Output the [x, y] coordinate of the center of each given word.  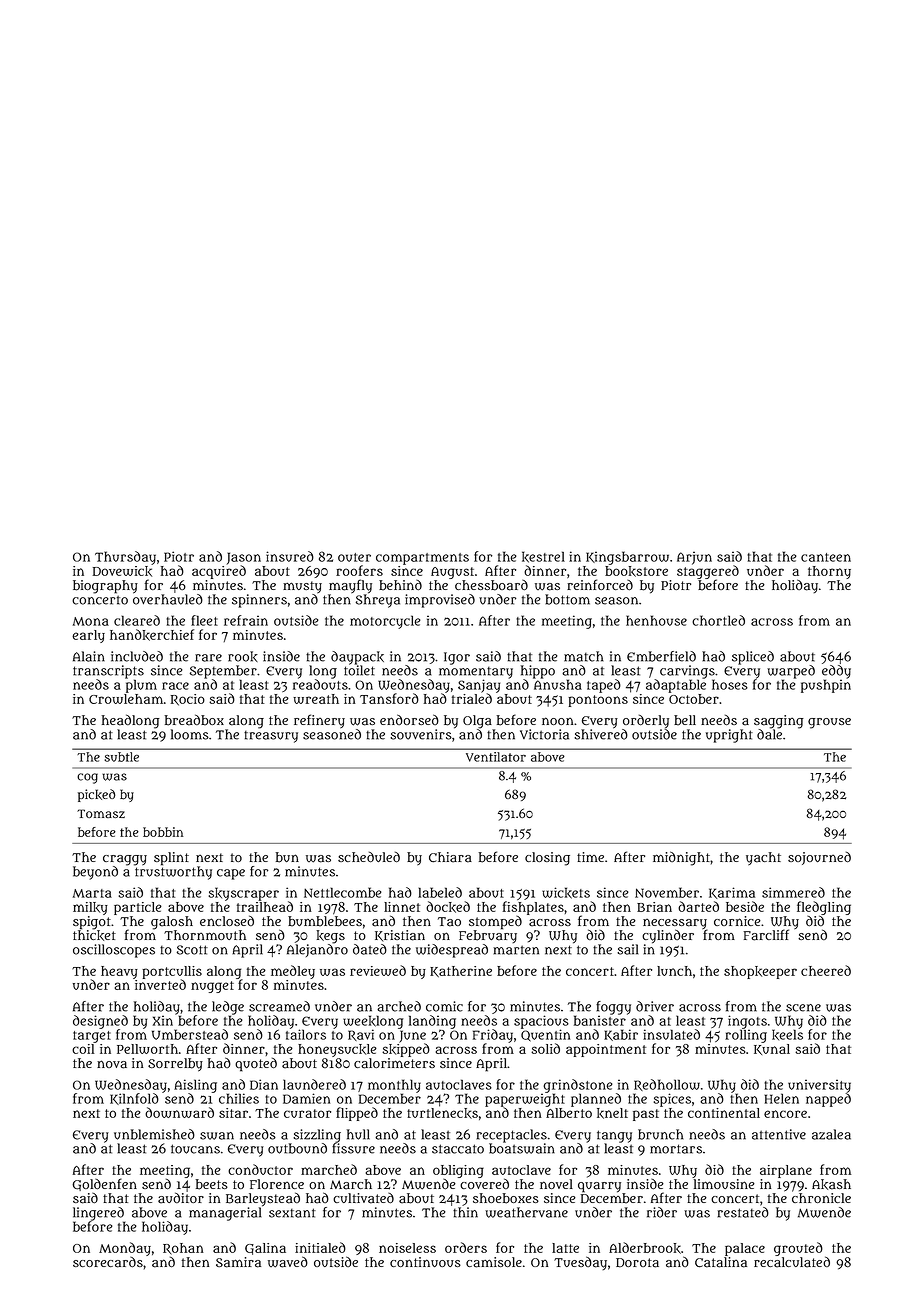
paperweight [525, 1100]
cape [231, 874]
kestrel [543, 557]
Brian [654, 907]
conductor [260, 1169]
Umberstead [190, 1034]
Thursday [125, 558]
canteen [826, 557]
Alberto [569, 1113]
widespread [452, 951]
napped [828, 1100]
